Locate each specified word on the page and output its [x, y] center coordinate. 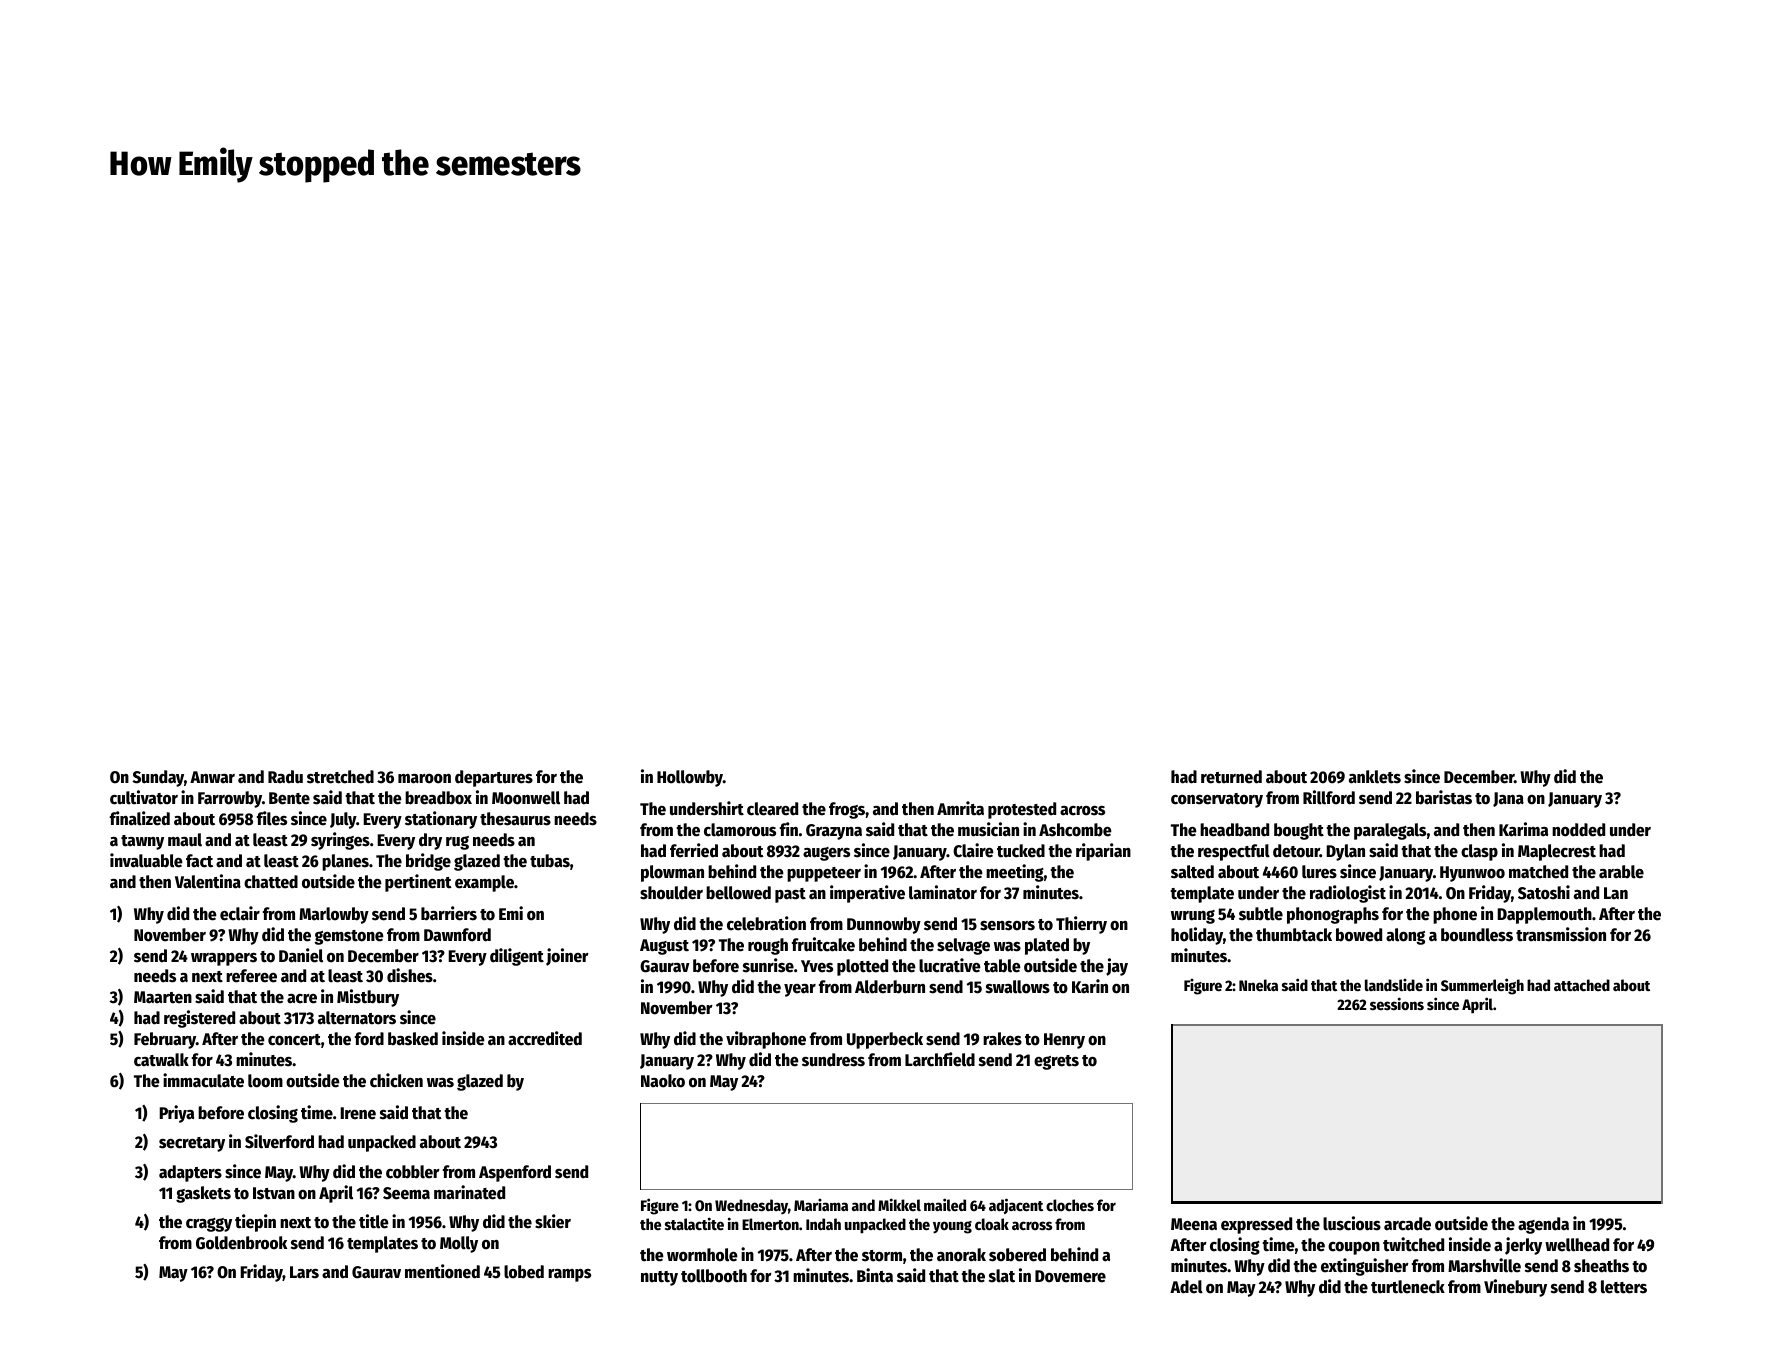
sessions [1397, 1003]
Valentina [208, 881]
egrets [1056, 1062]
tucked [1021, 851]
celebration [766, 923]
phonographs [1333, 915]
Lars [304, 1272]
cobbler [413, 1172]
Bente [289, 798]
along [1405, 936]
